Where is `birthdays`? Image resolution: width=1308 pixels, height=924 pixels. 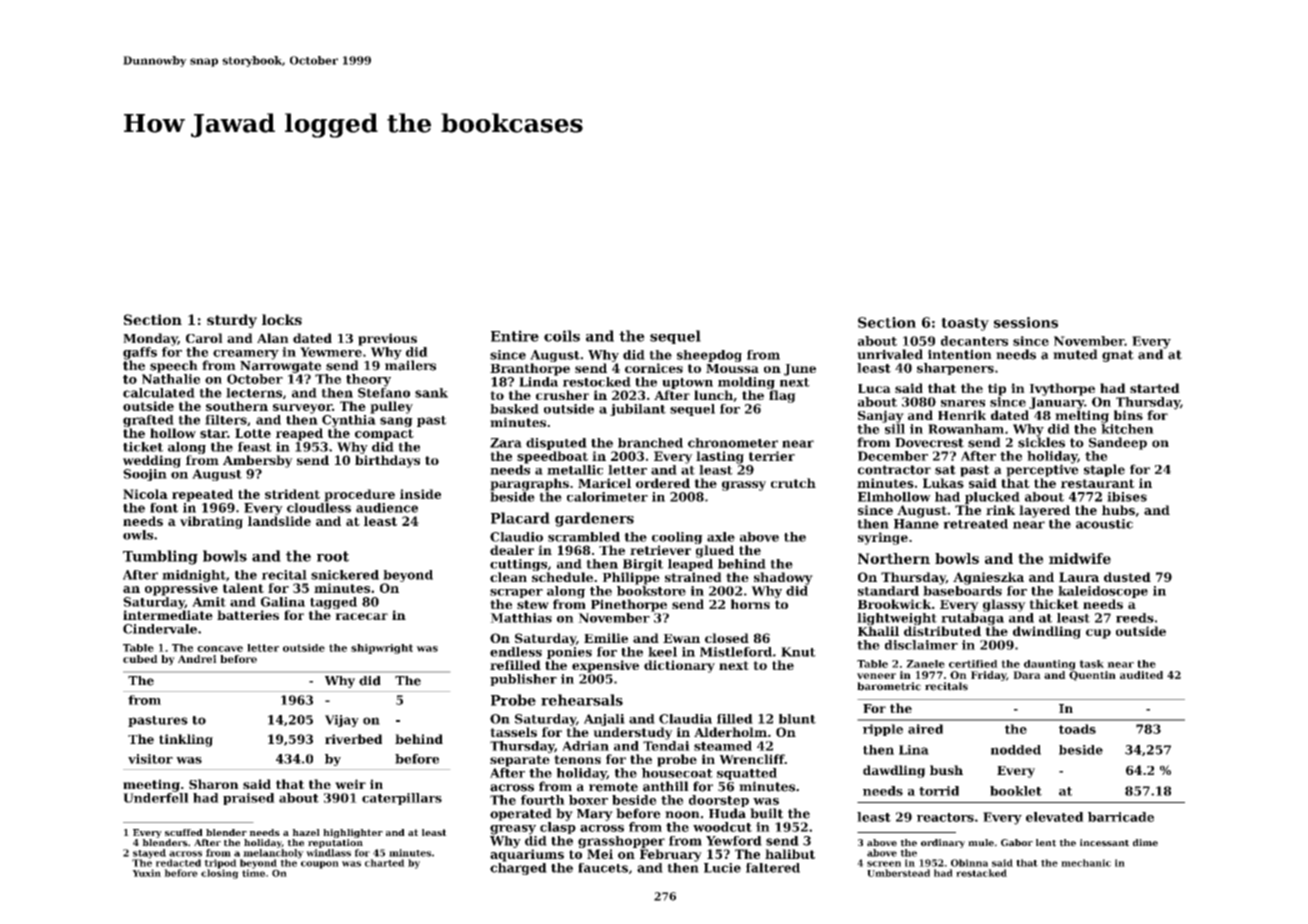 birthdays is located at coordinates (387, 461).
